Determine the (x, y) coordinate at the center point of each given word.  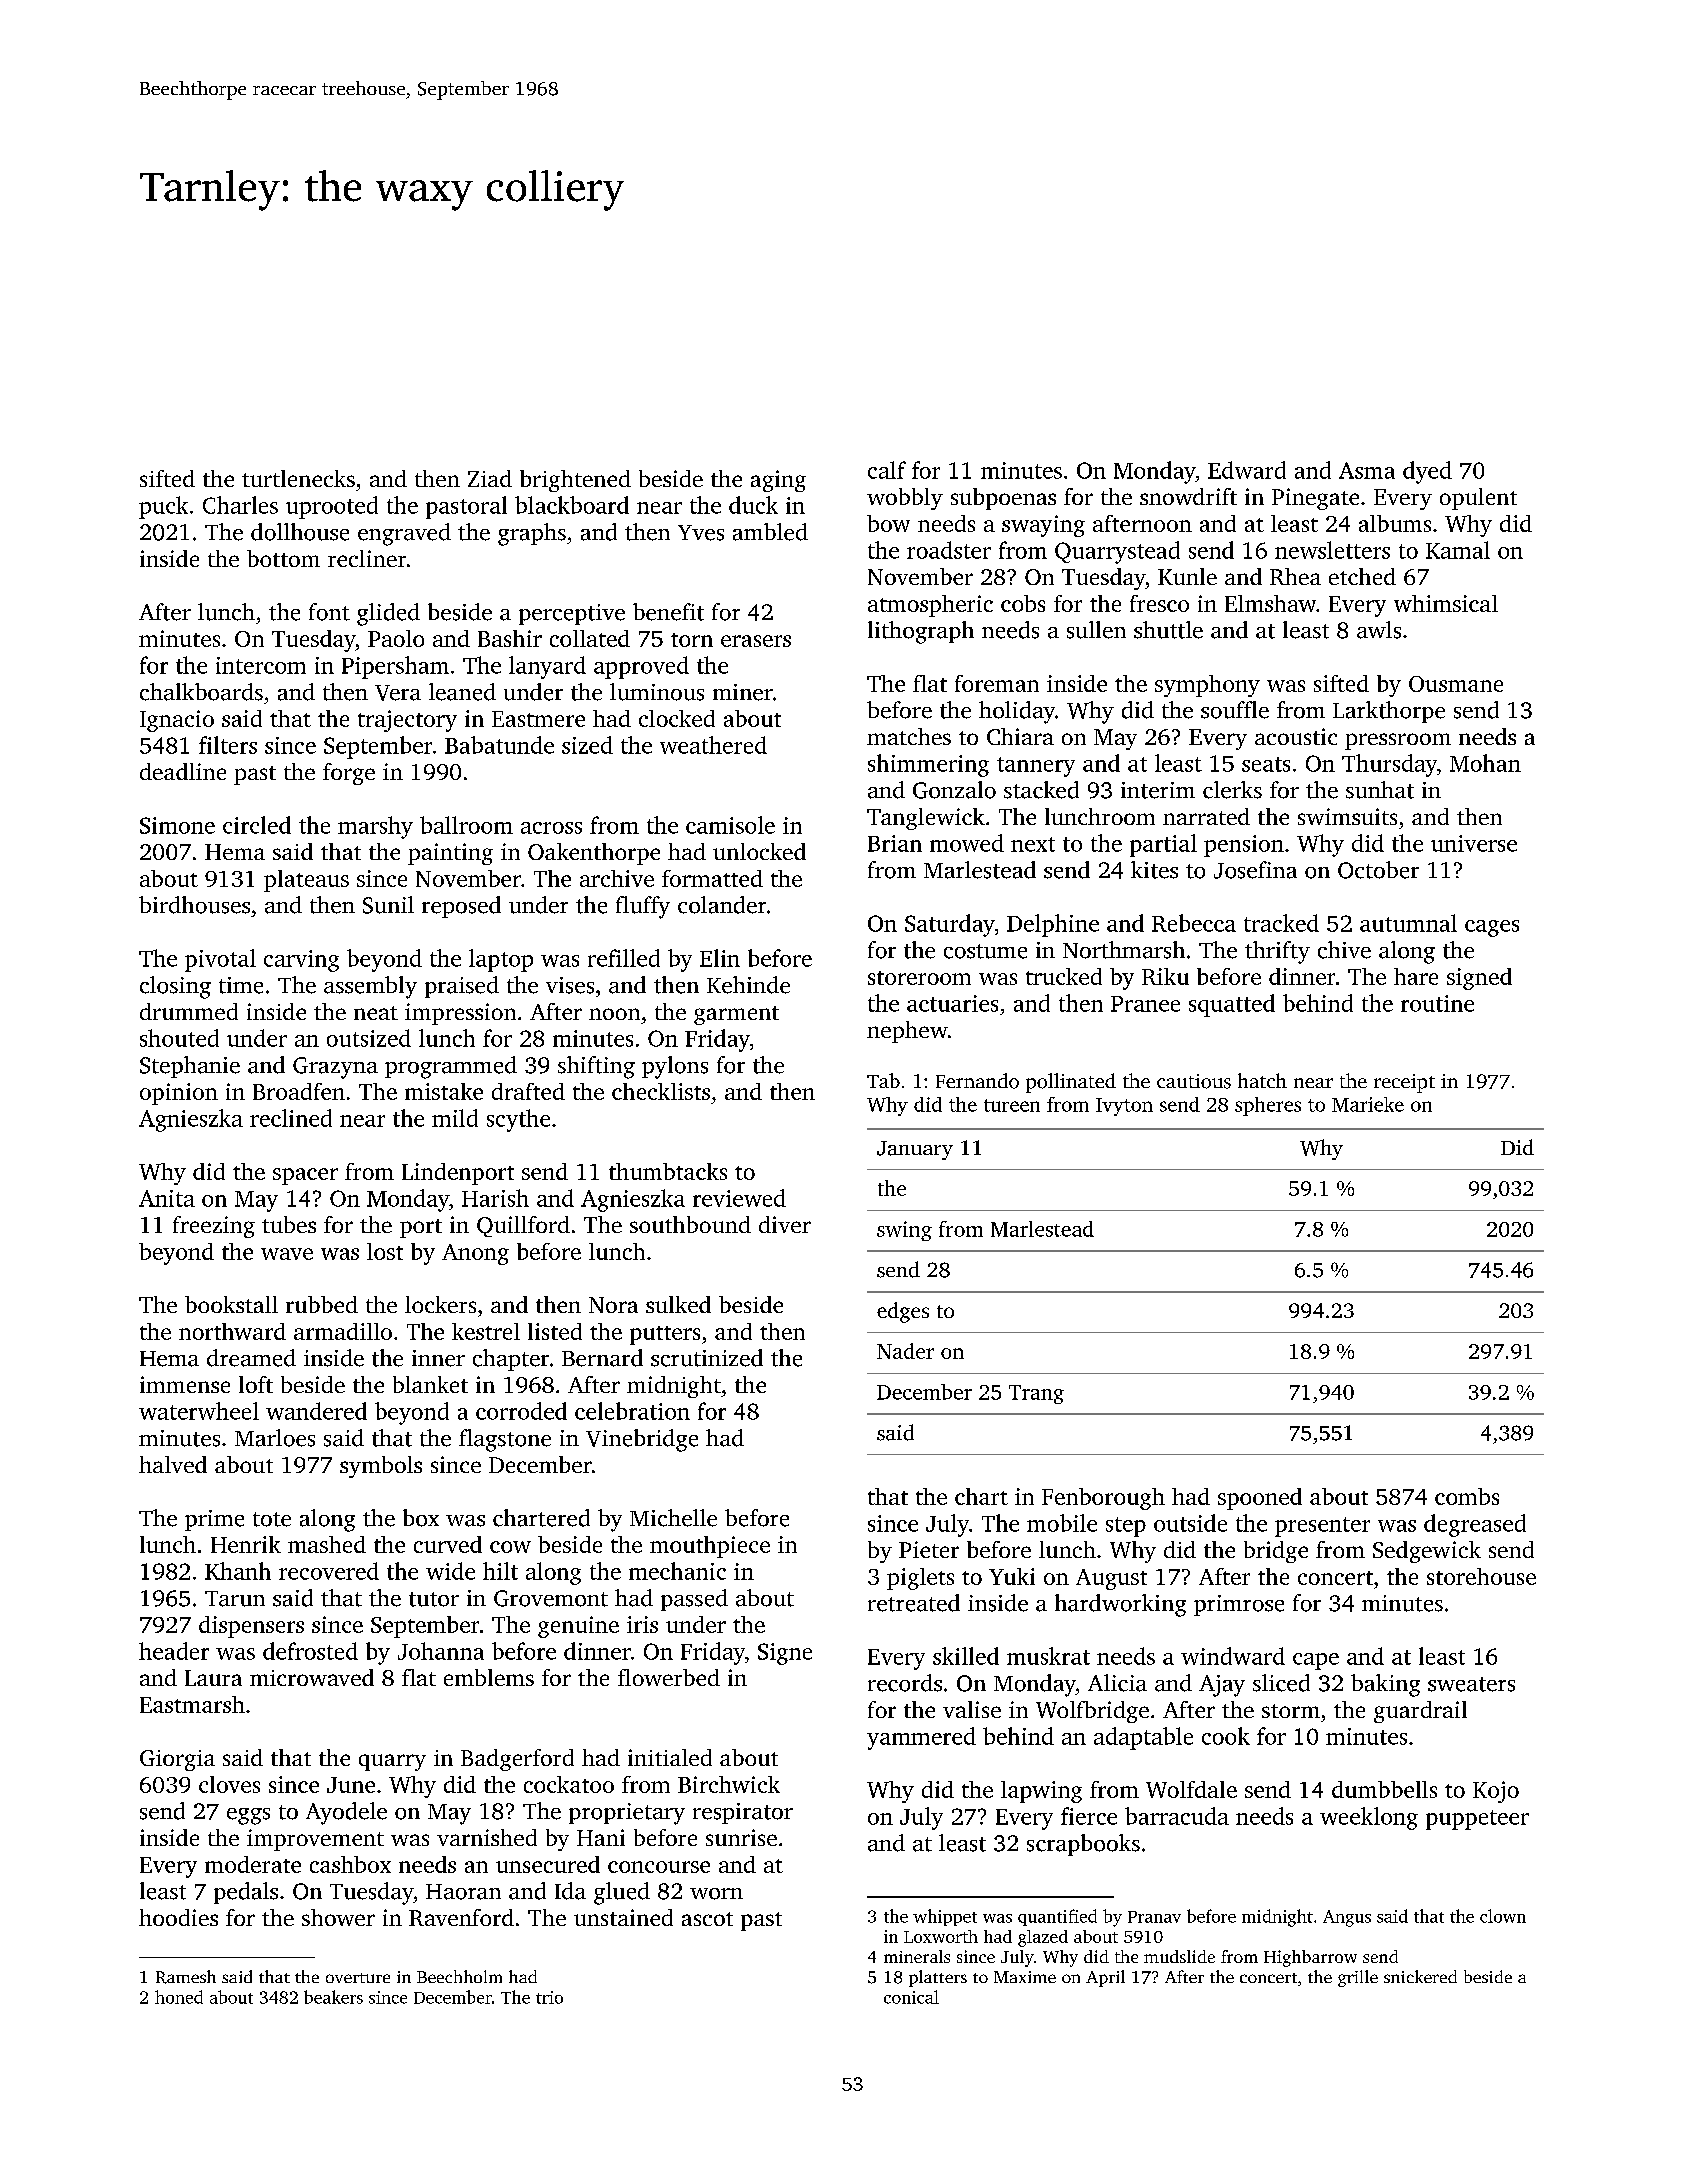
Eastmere (538, 719)
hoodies (178, 1917)
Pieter (929, 1549)
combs (1467, 1496)
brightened (575, 481)
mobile (1062, 1523)
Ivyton (1124, 1107)
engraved (404, 534)
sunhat (1380, 790)
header (174, 1651)
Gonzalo (954, 790)
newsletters (1332, 550)
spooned (1260, 1499)
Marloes (275, 1438)
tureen (1012, 1105)
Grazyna (335, 1068)
